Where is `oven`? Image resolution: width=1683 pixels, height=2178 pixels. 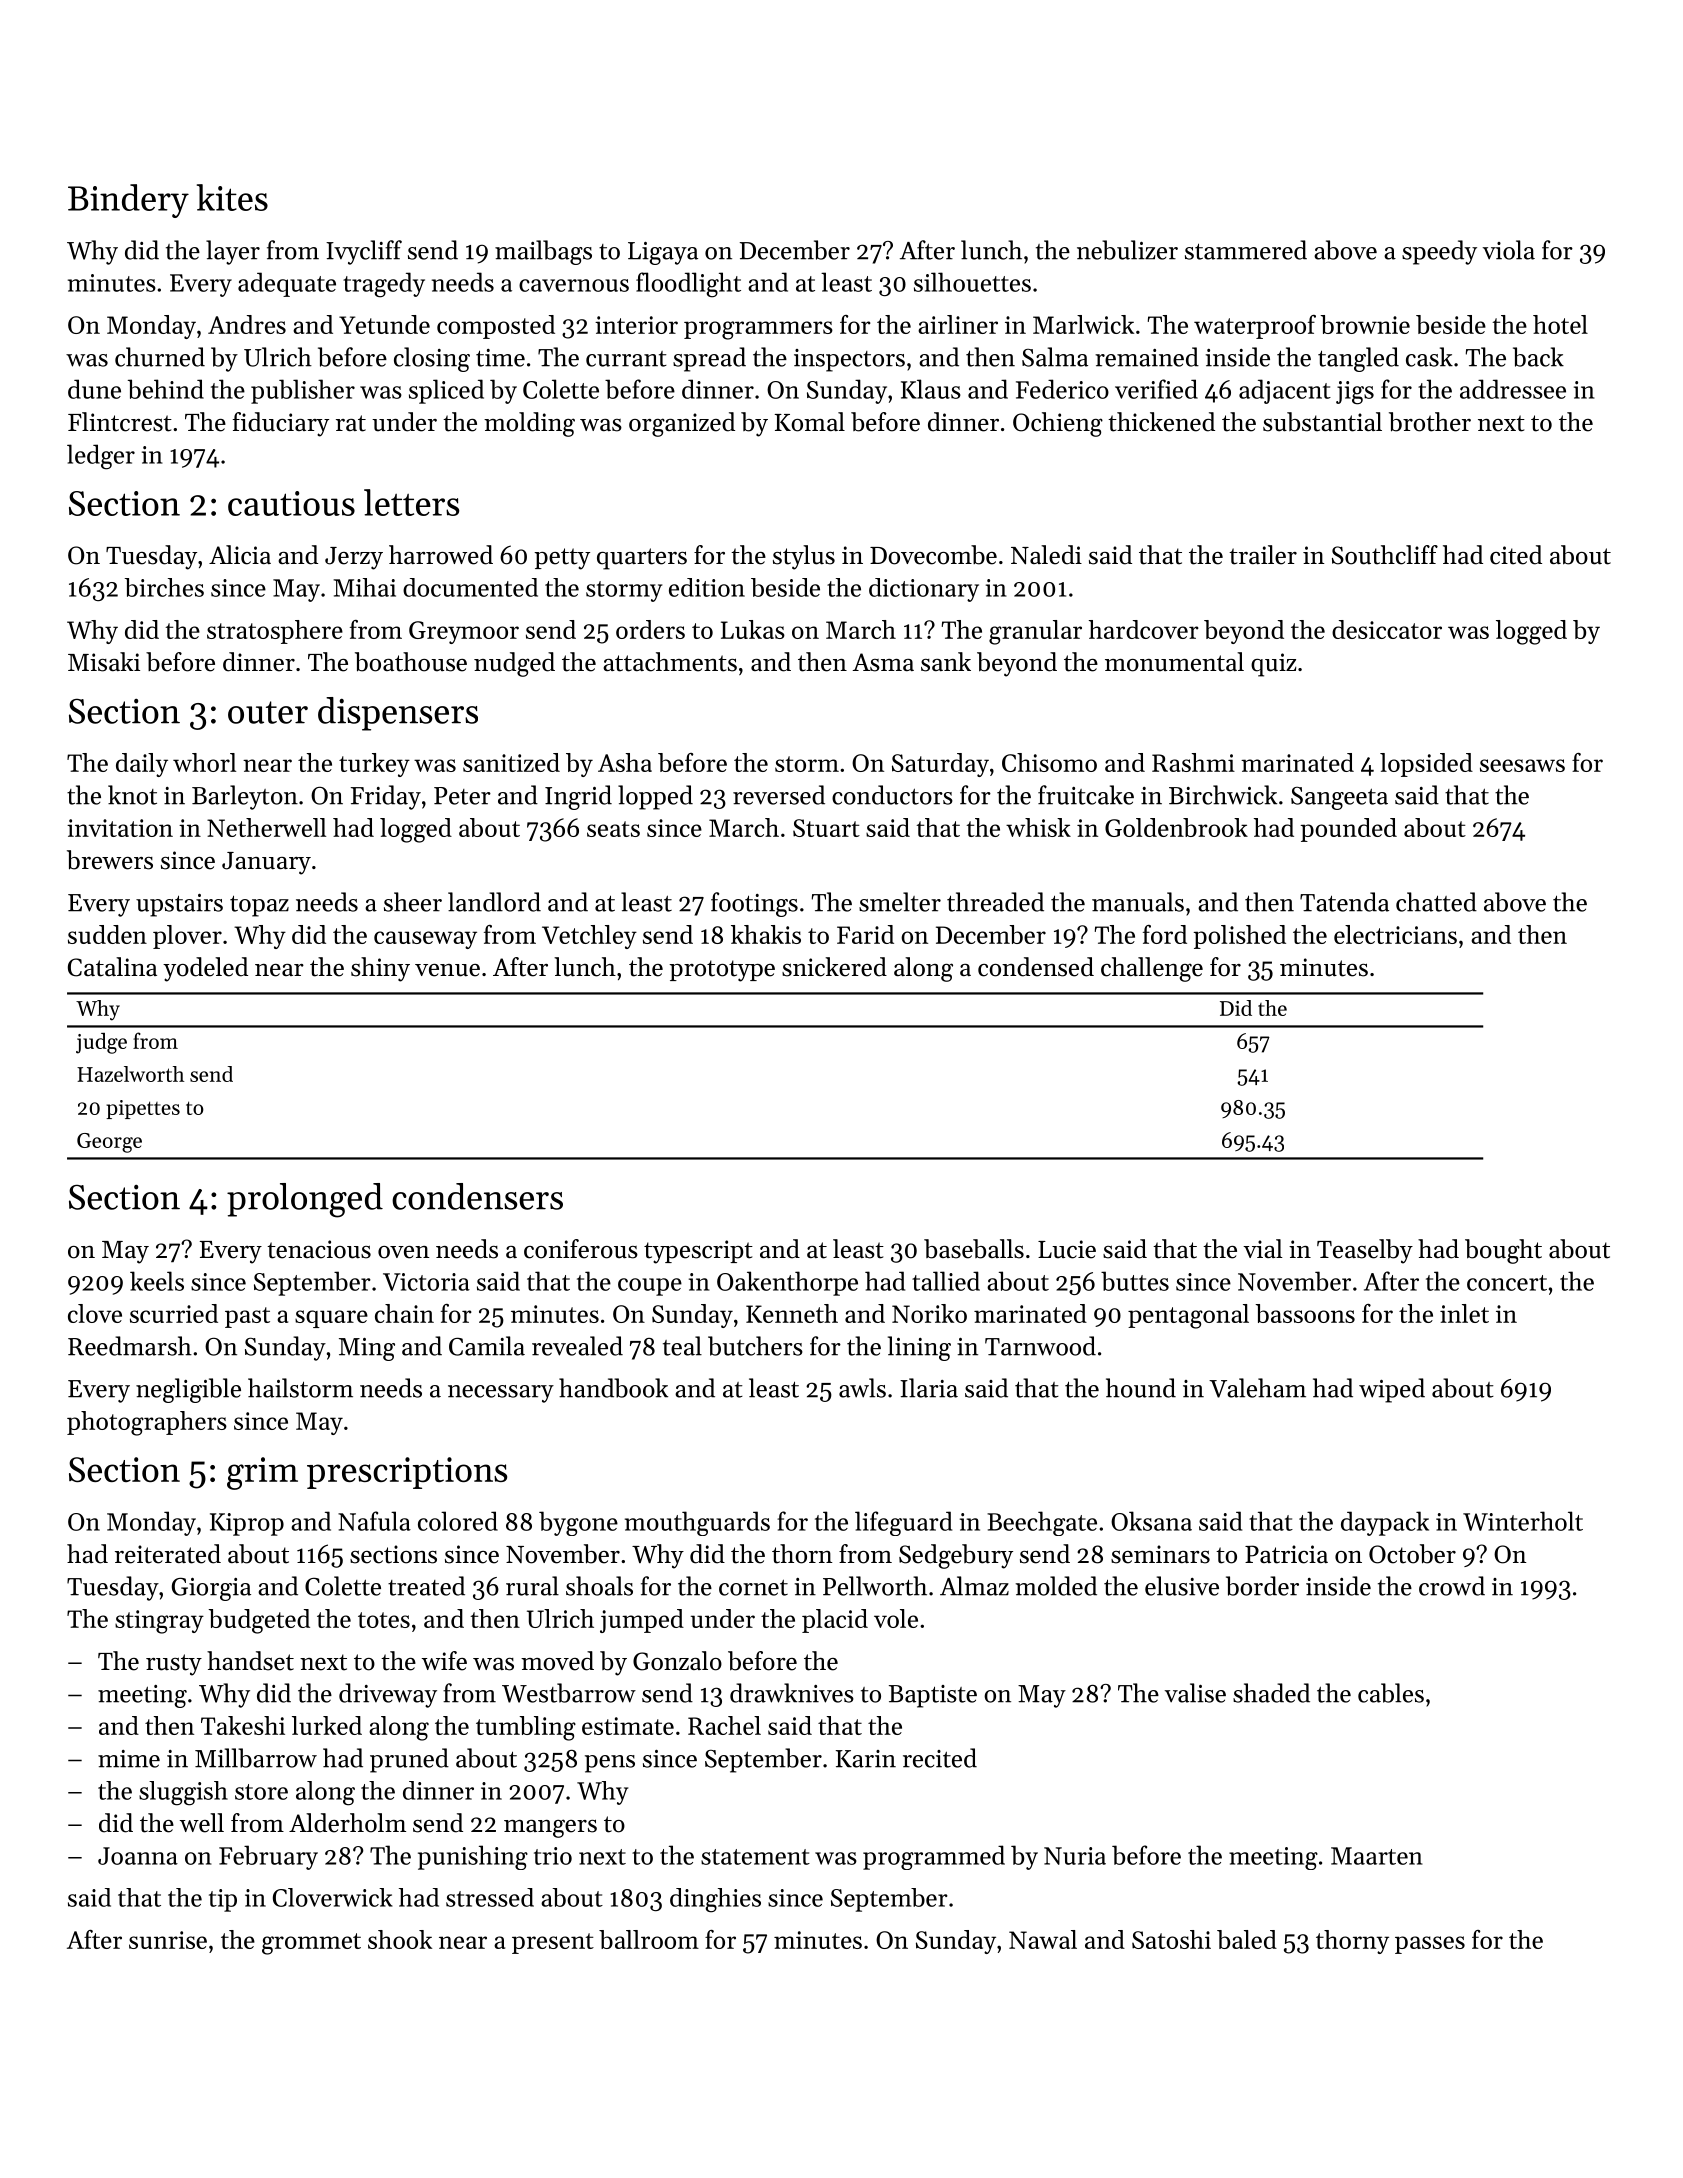
oven is located at coordinates (403, 1252).
